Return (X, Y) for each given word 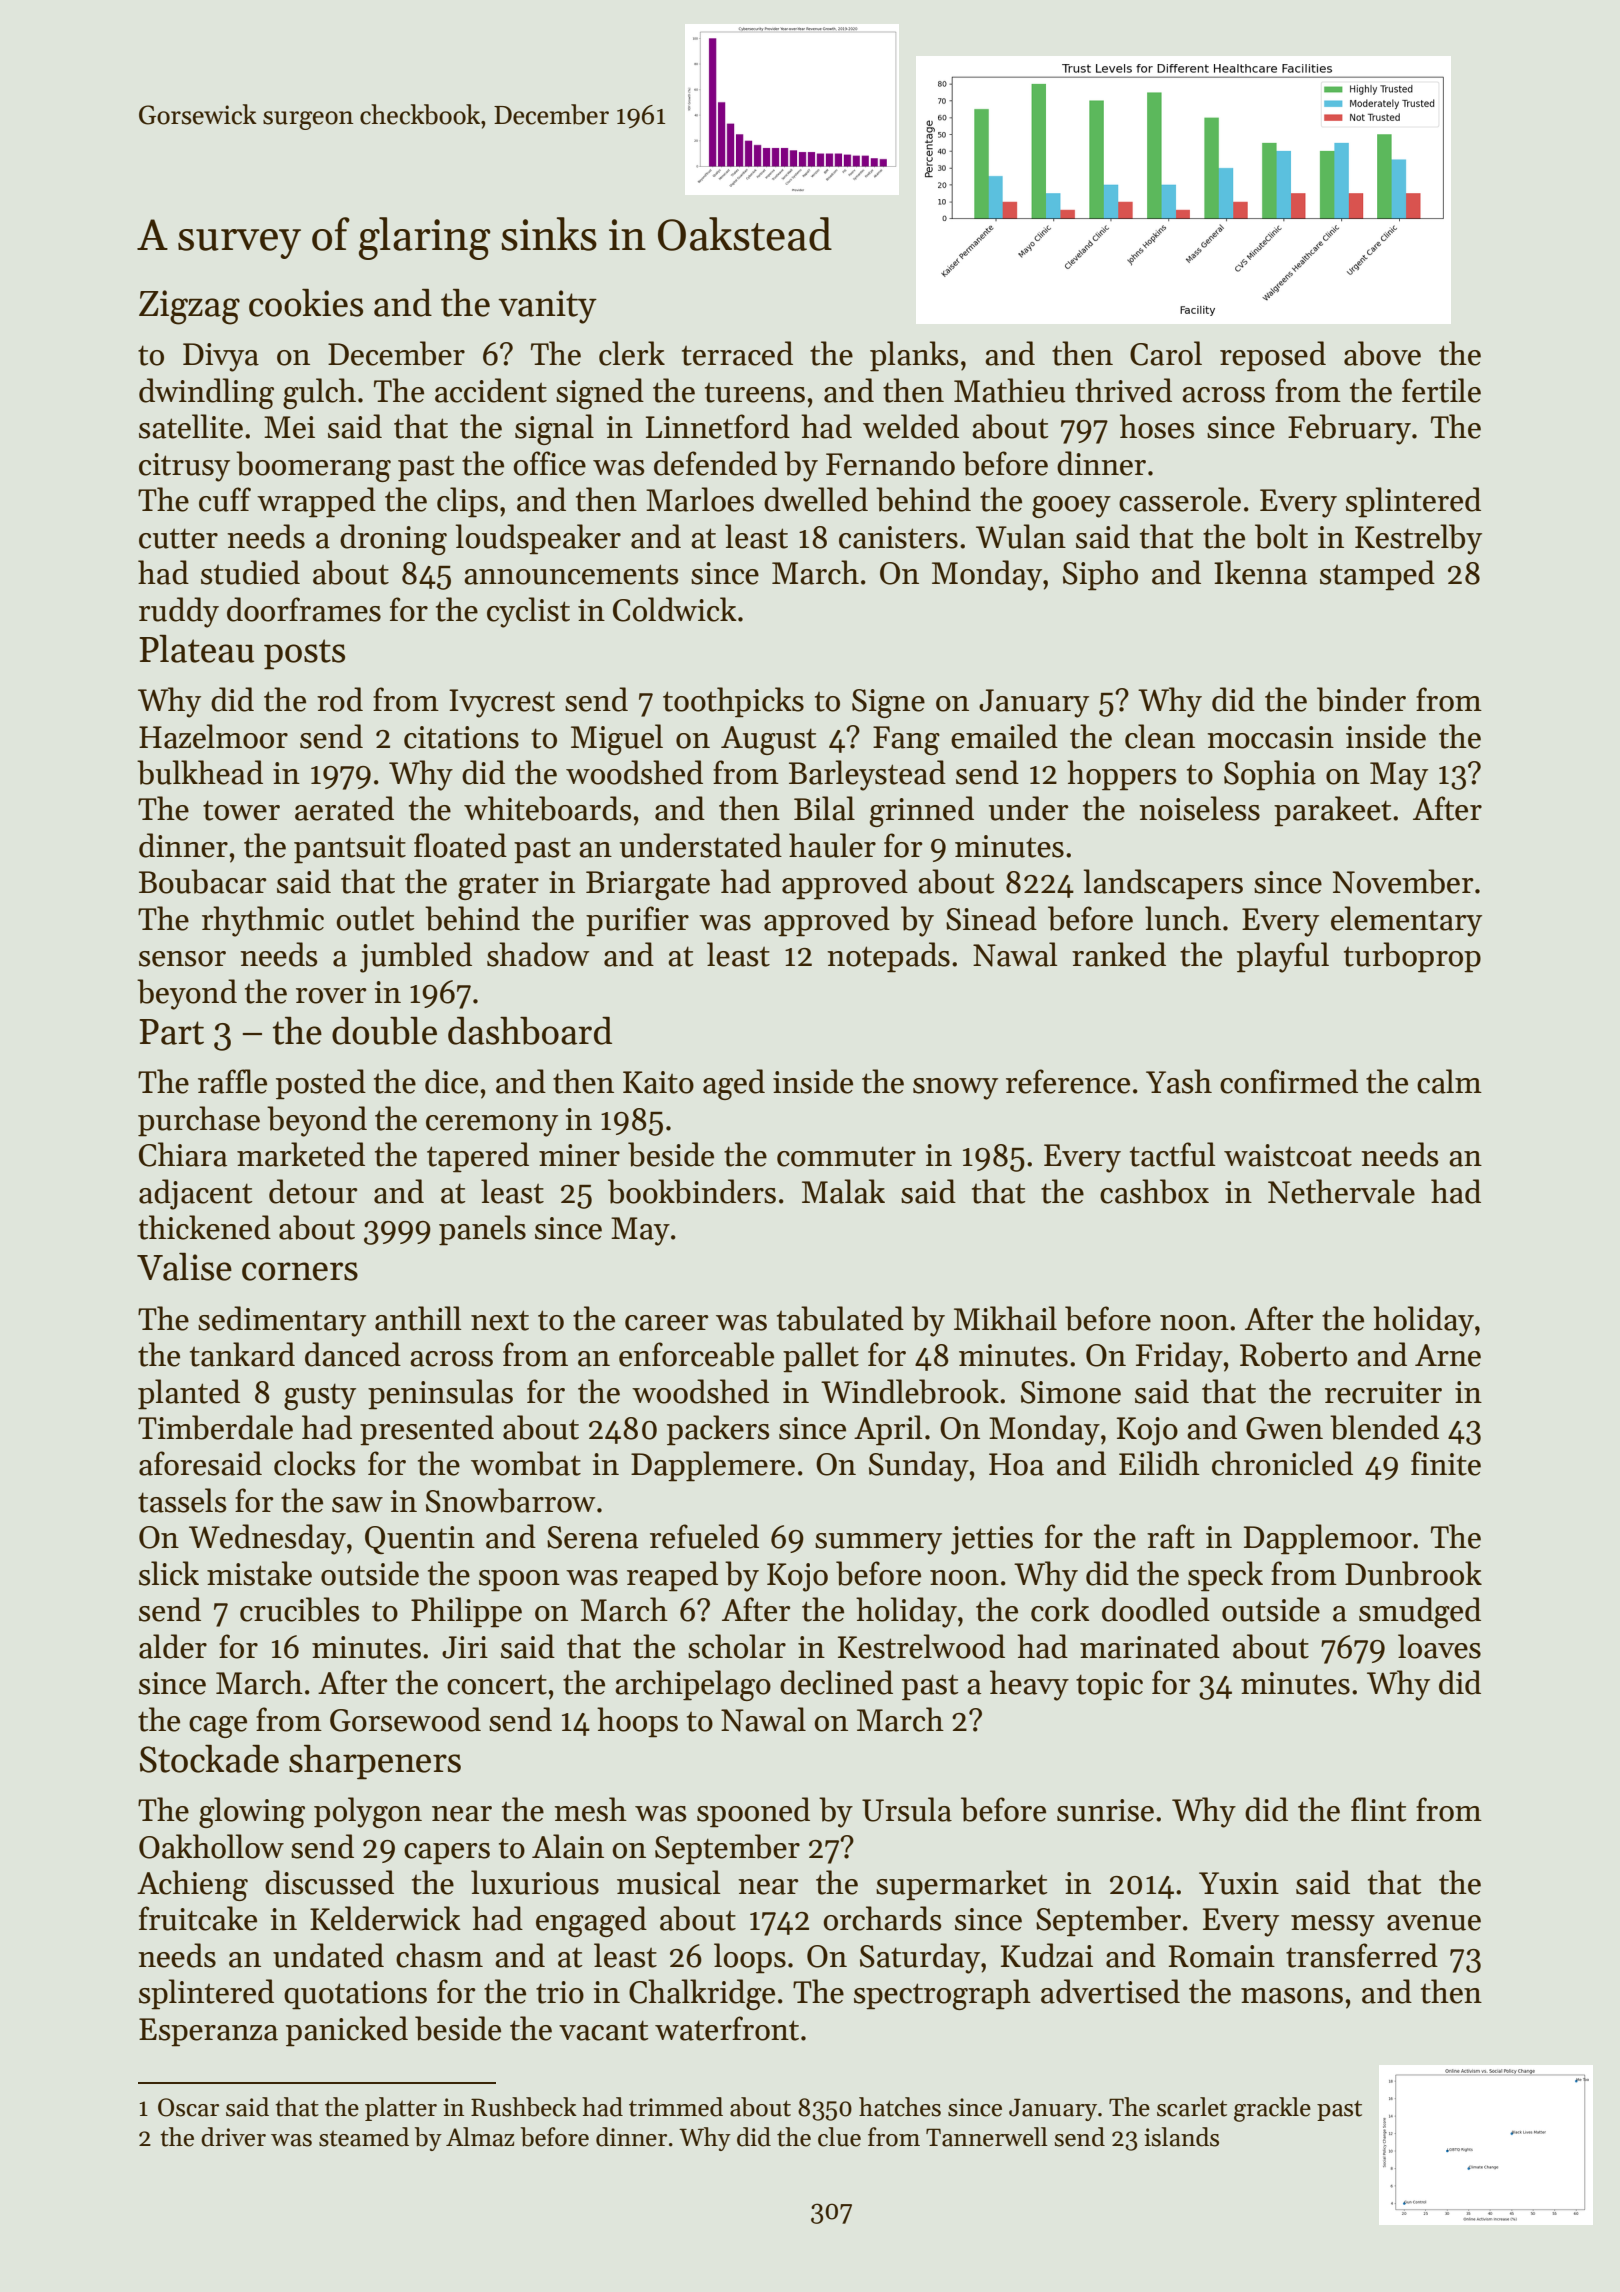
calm (1449, 1081)
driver (233, 2137)
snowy (955, 1089)
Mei (289, 427)
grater (498, 886)
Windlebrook (910, 1391)
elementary (1406, 921)
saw (357, 1505)
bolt (1281, 536)
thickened (204, 1227)
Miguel (617, 739)
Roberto (1293, 1354)
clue (839, 2137)
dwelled (816, 499)
